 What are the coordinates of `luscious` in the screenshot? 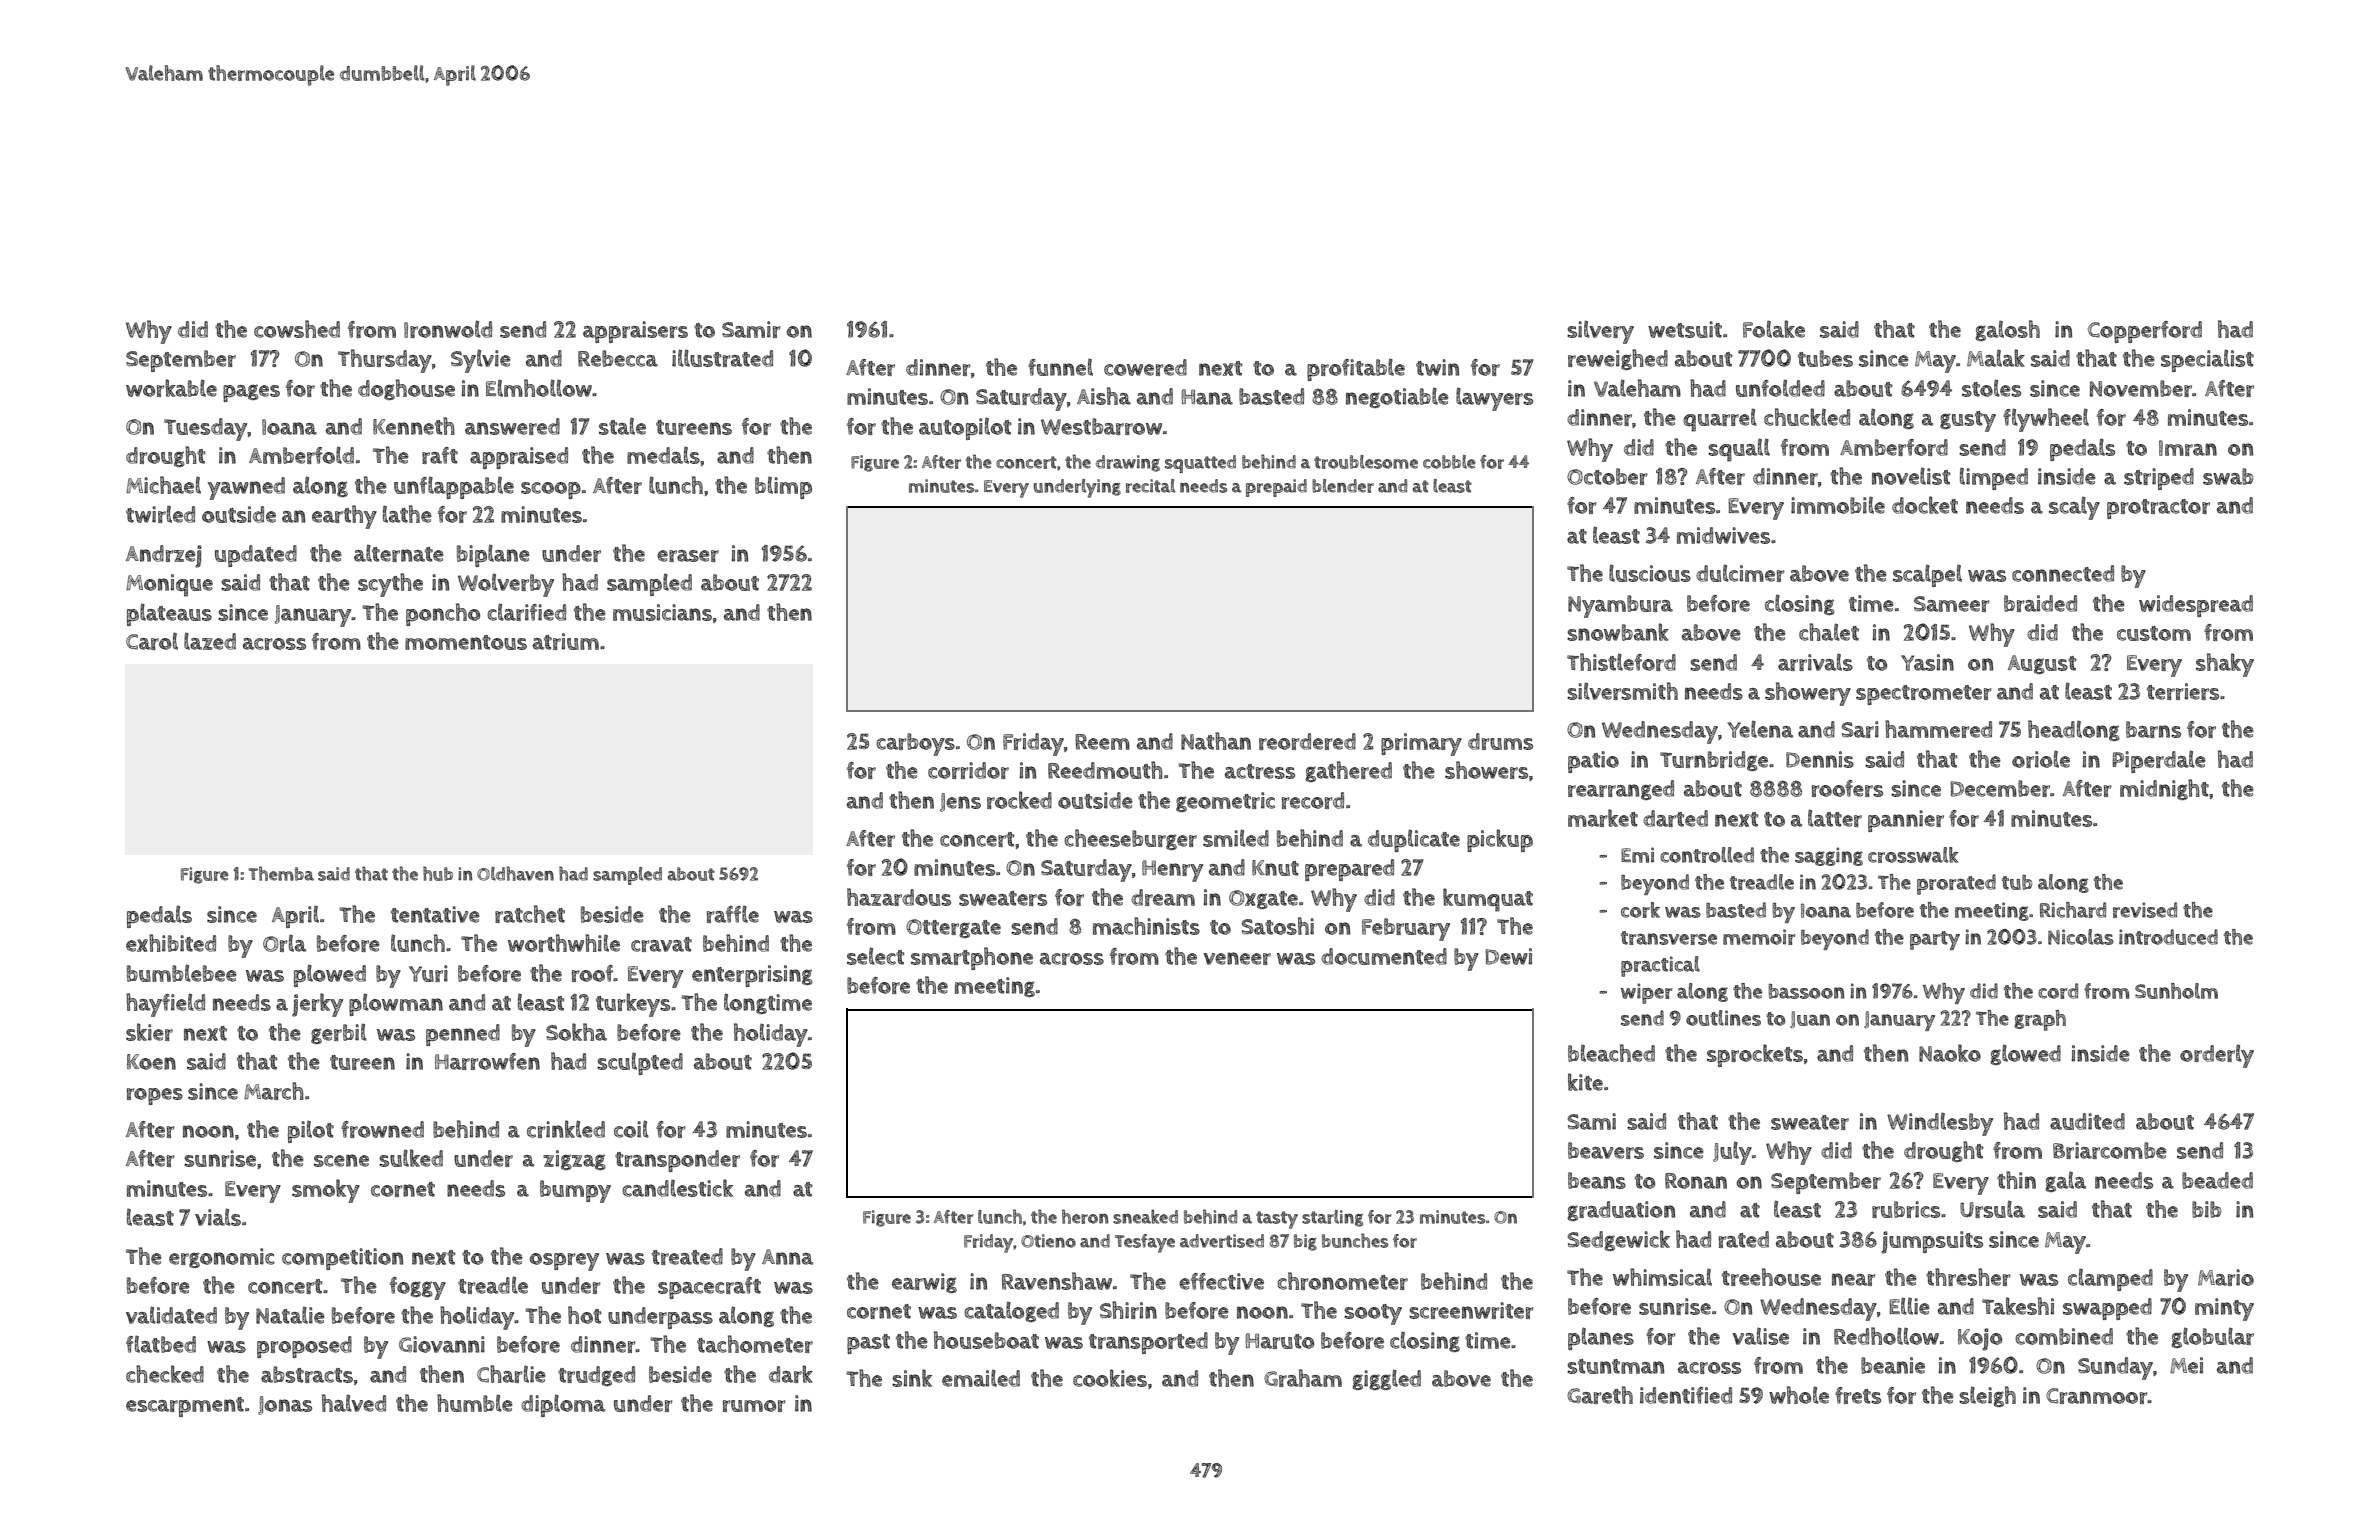 It's located at (1650, 573).
